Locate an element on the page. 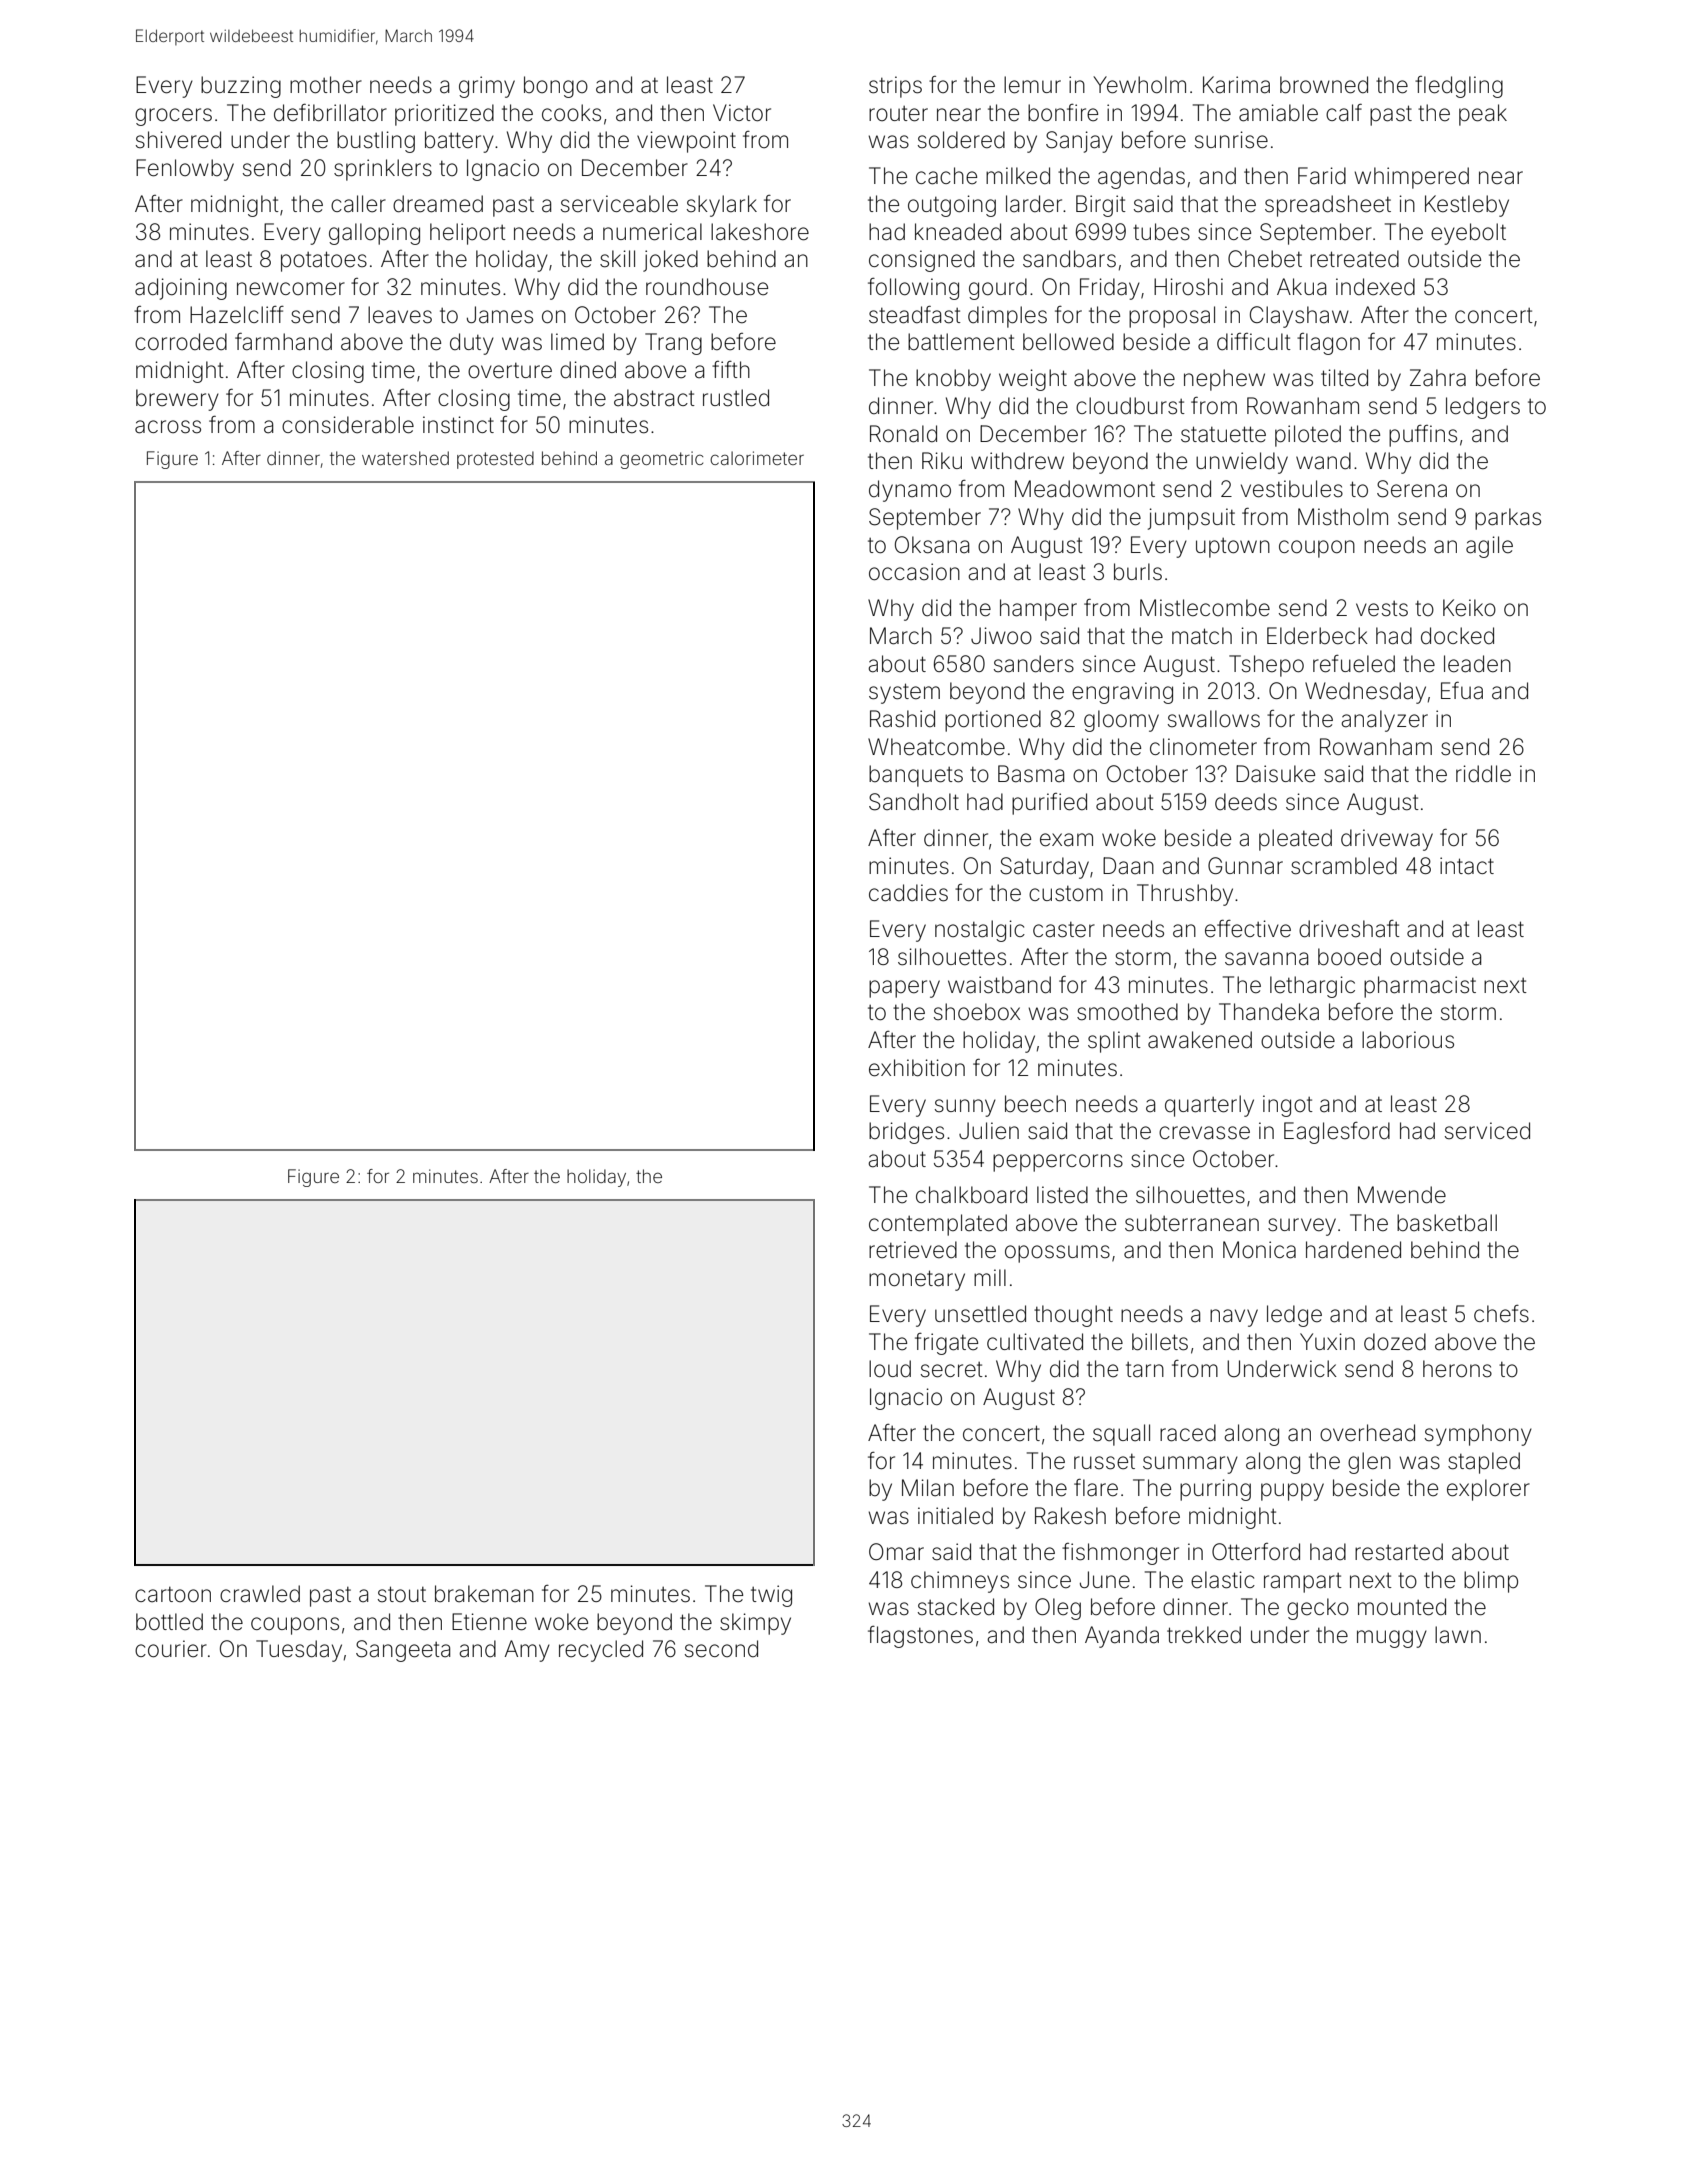 Image resolution: width=1683 pixels, height=2178 pixels. statuette is located at coordinates (1223, 434).
